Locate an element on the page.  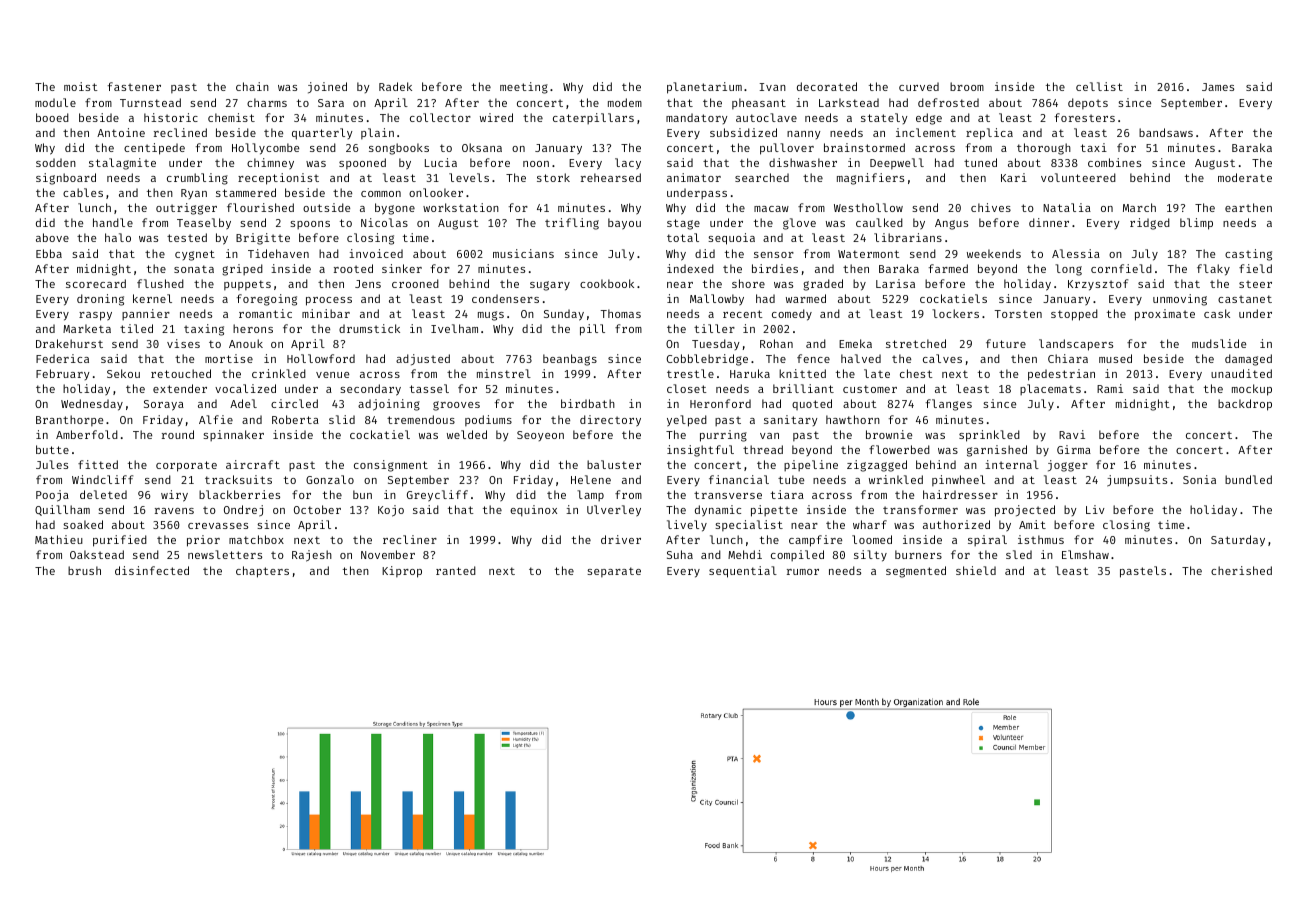
chain is located at coordinates (252, 86).
